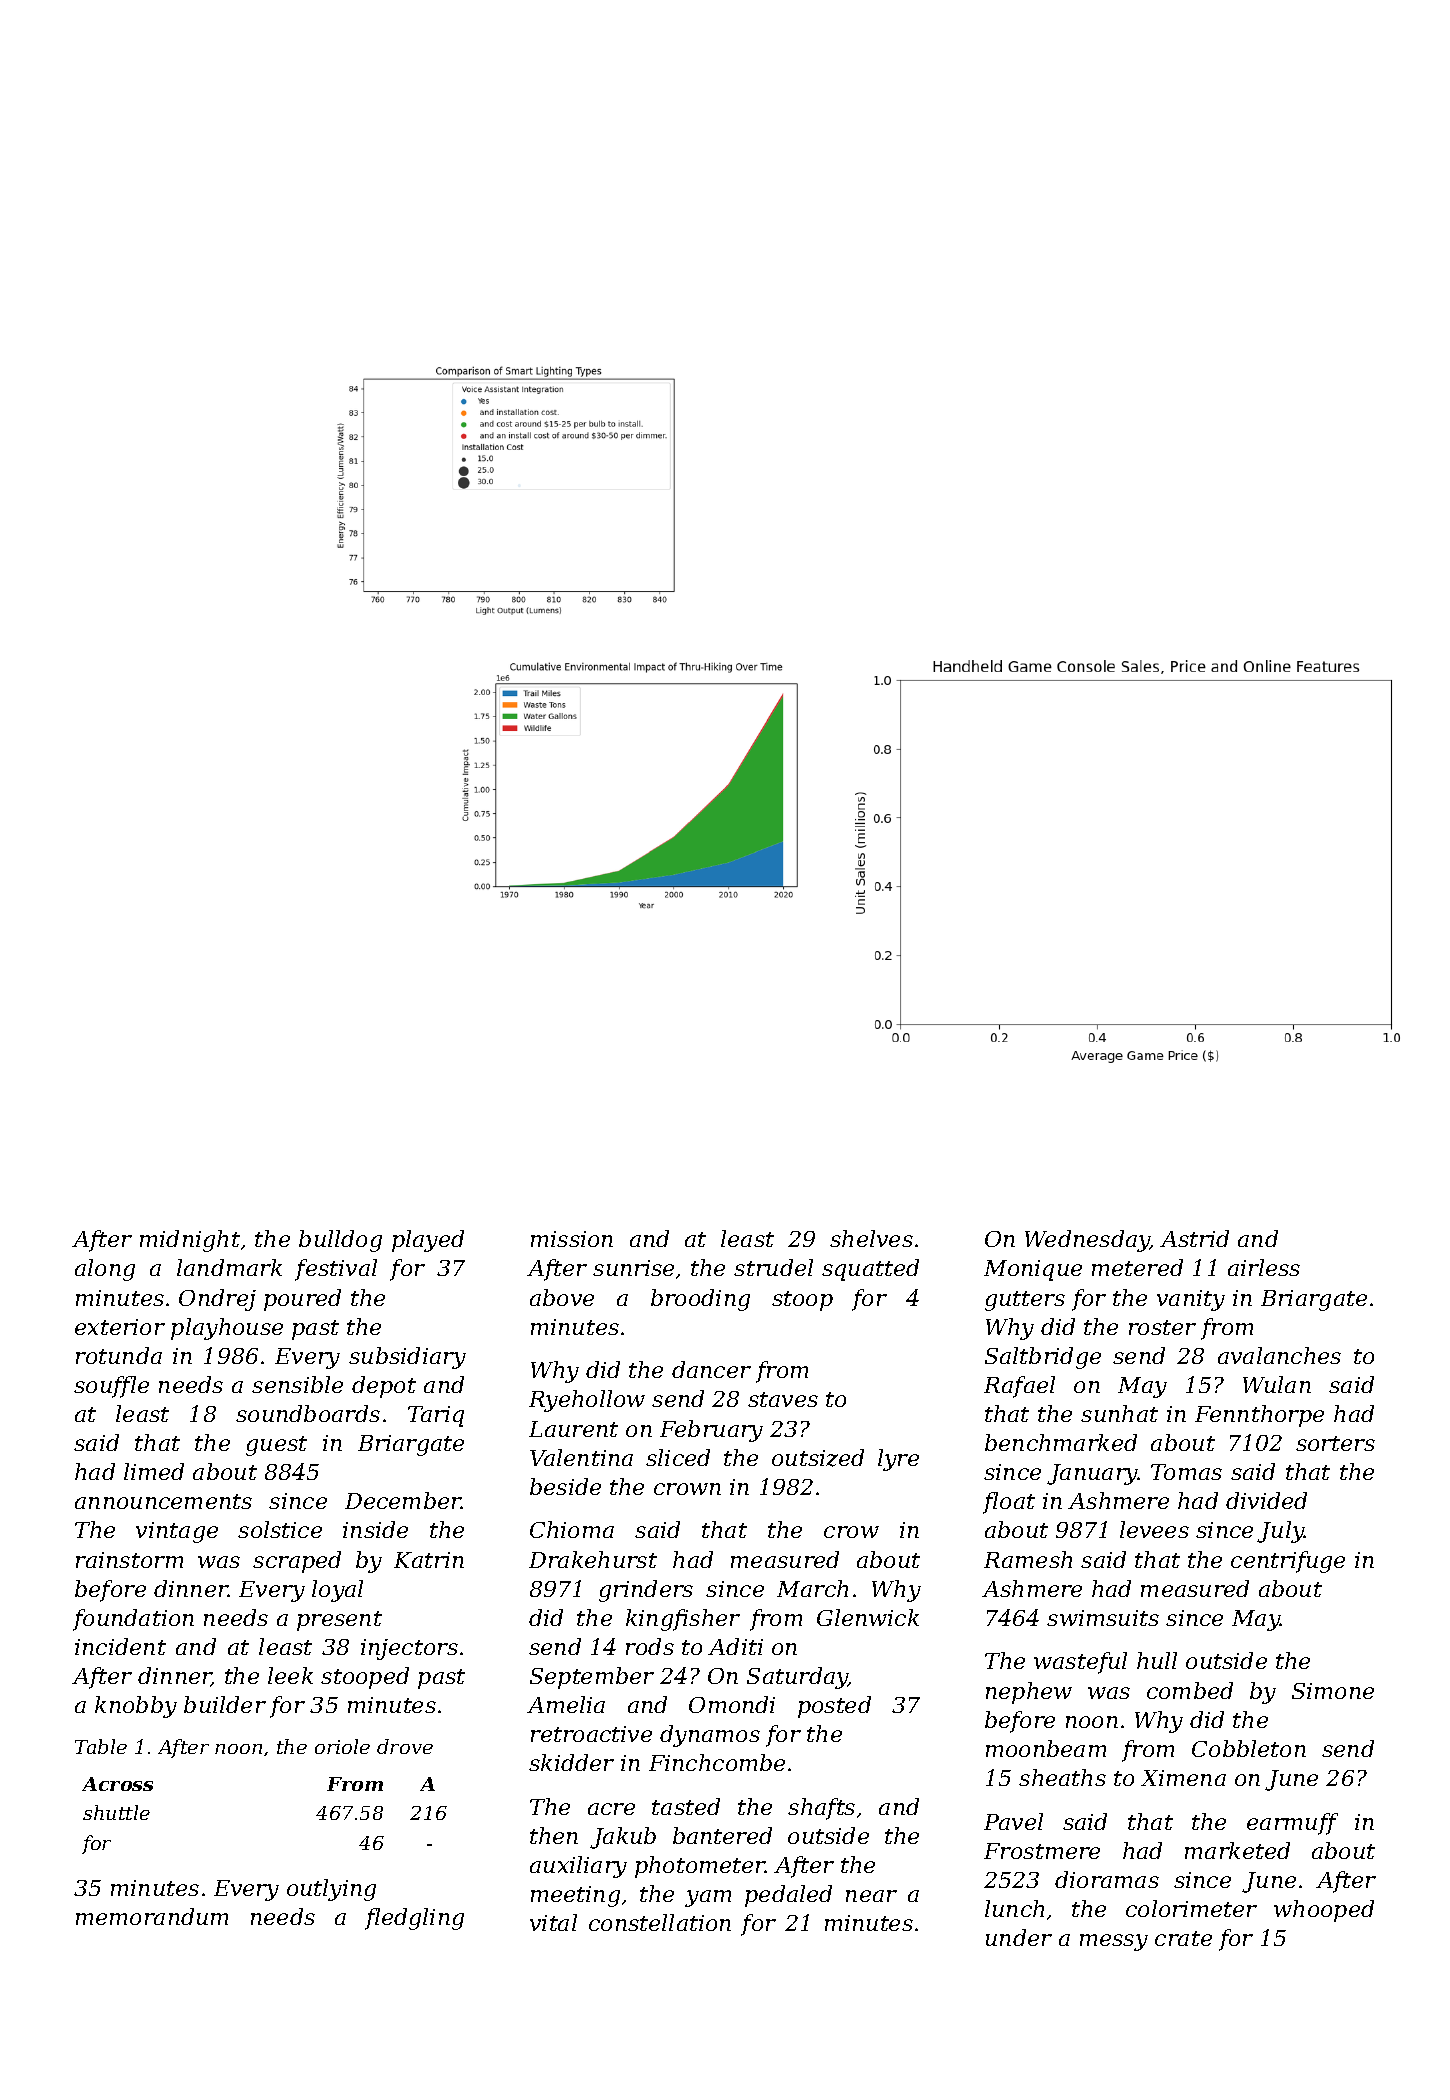  I want to click on shelves, so click(871, 1238).
